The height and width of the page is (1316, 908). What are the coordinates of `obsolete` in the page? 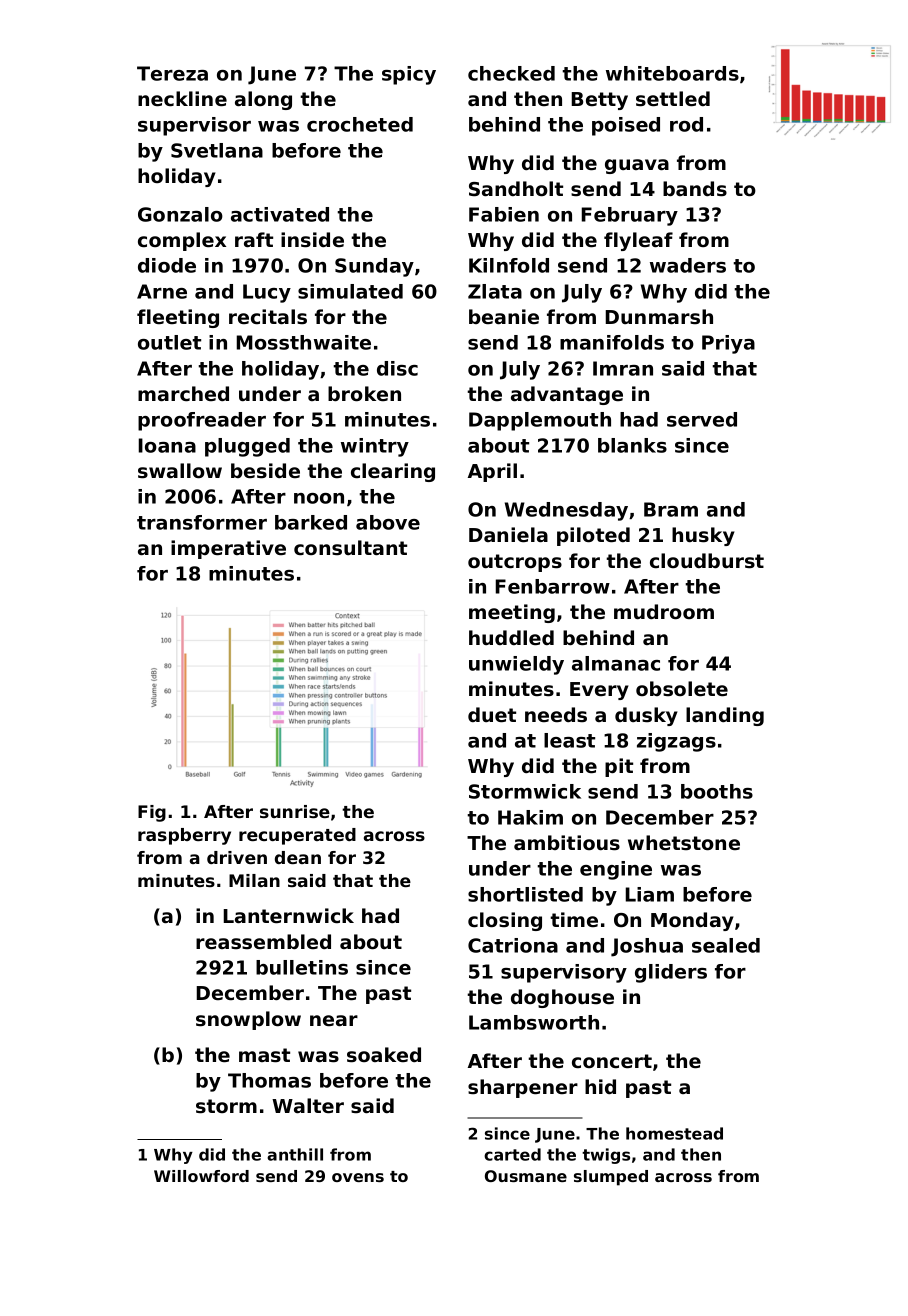 It's located at (682, 689).
